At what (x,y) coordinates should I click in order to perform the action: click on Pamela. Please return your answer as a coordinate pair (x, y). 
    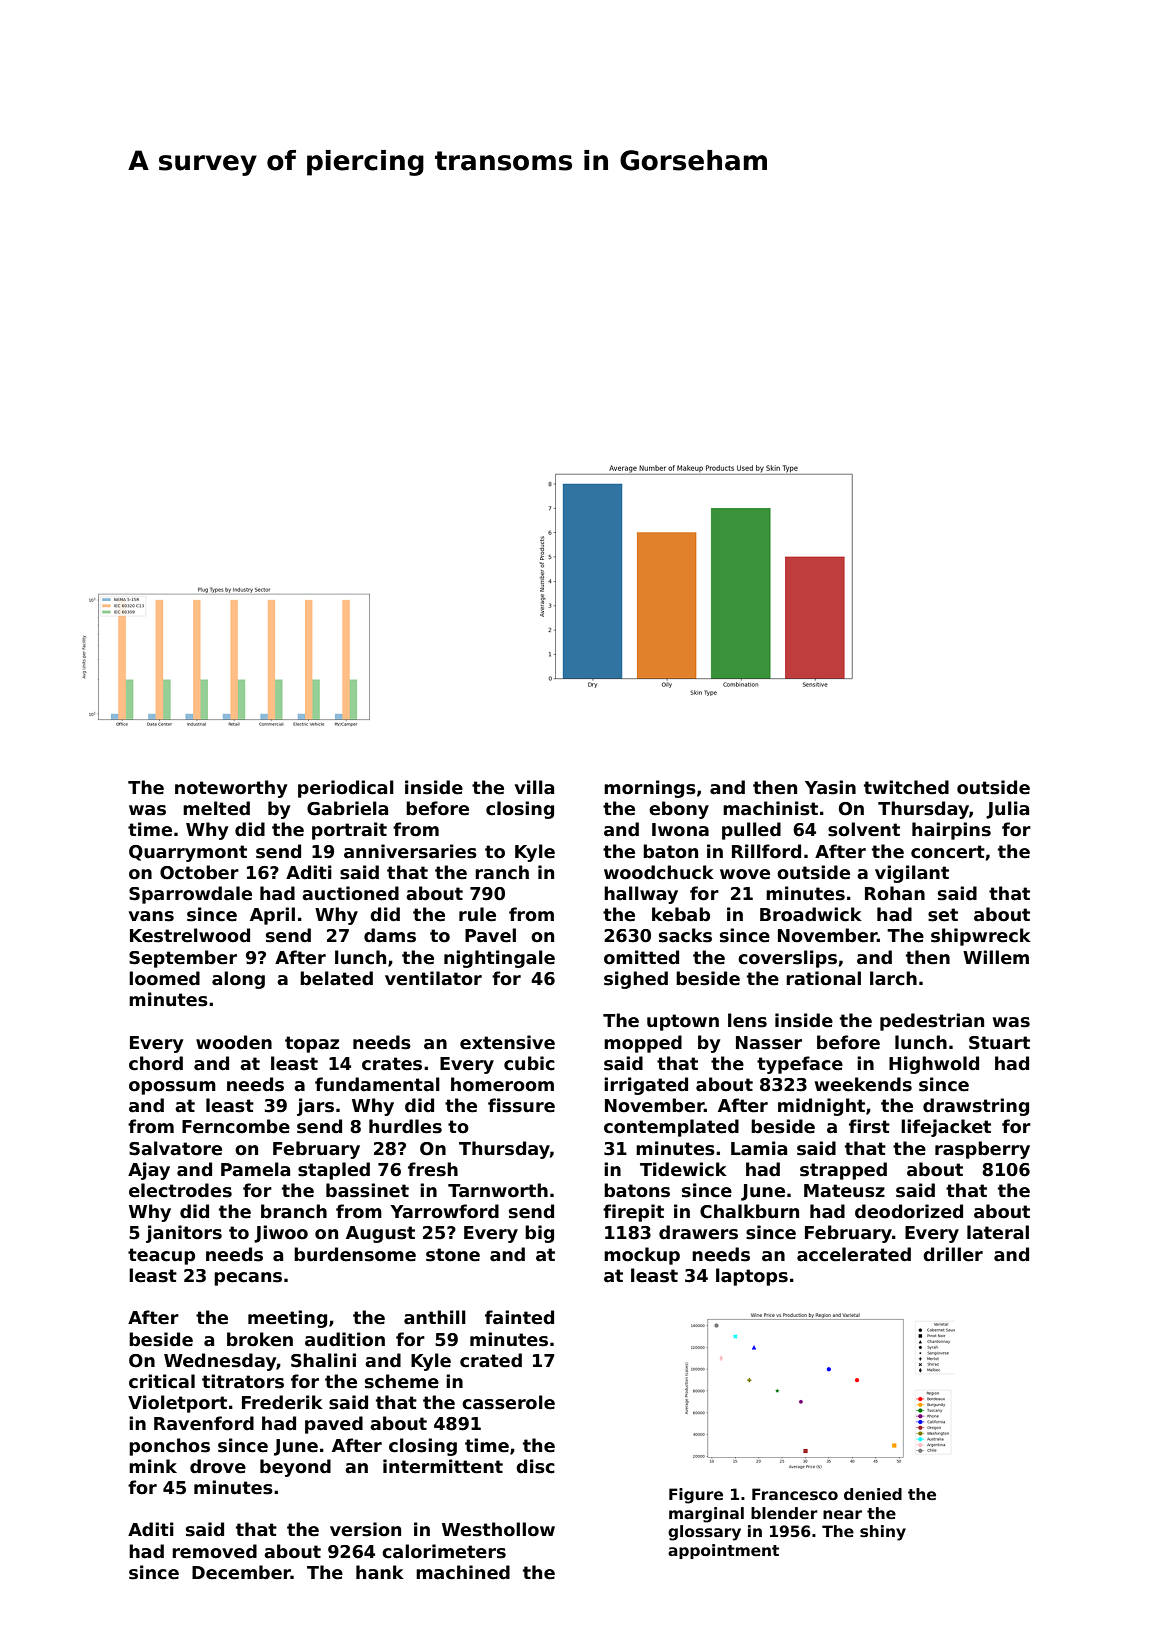
    Looking at the image, I should click on (255, 1169).
